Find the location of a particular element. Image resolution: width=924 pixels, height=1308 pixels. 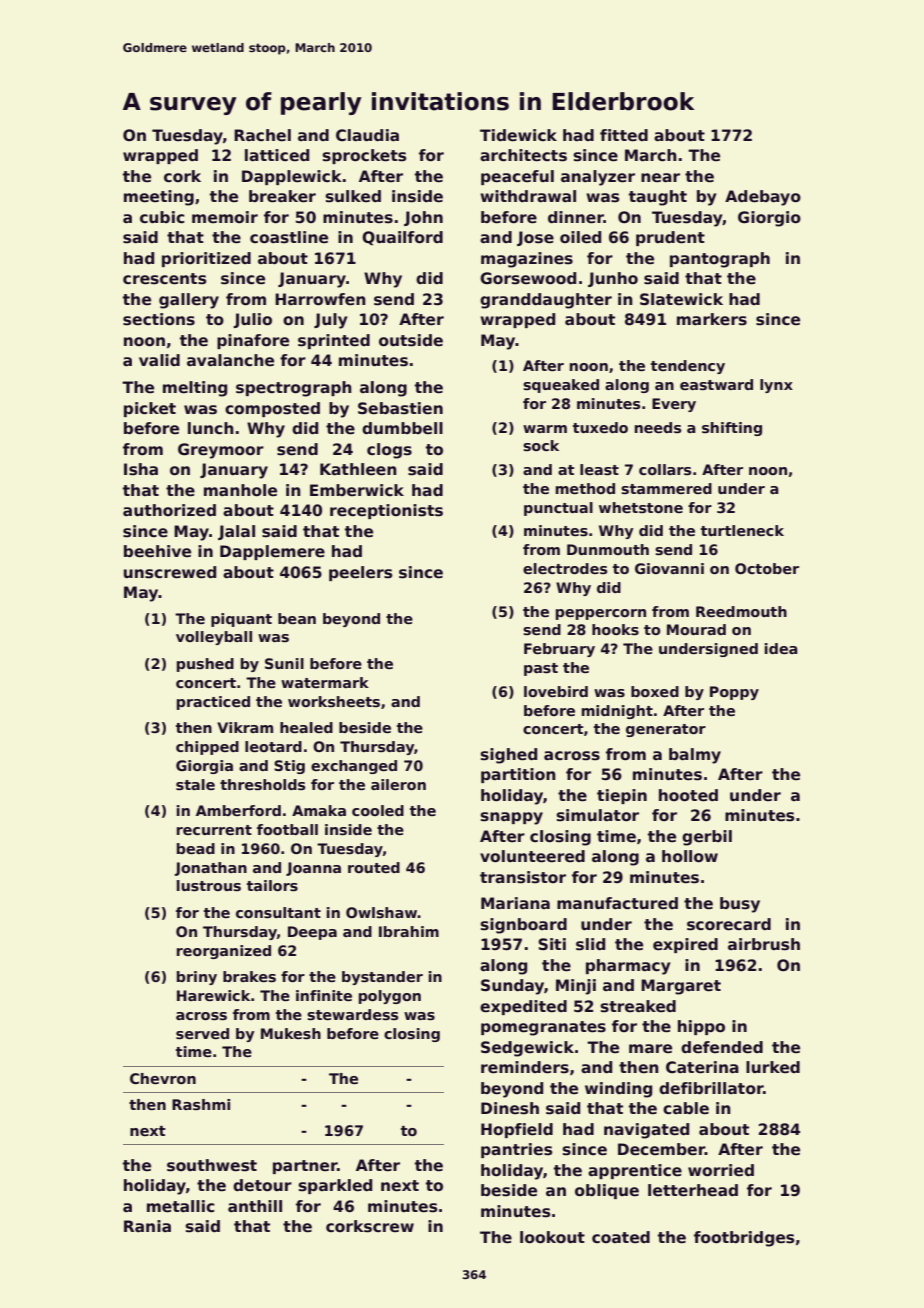

Chevron is located at coordinates (163, 1078).
